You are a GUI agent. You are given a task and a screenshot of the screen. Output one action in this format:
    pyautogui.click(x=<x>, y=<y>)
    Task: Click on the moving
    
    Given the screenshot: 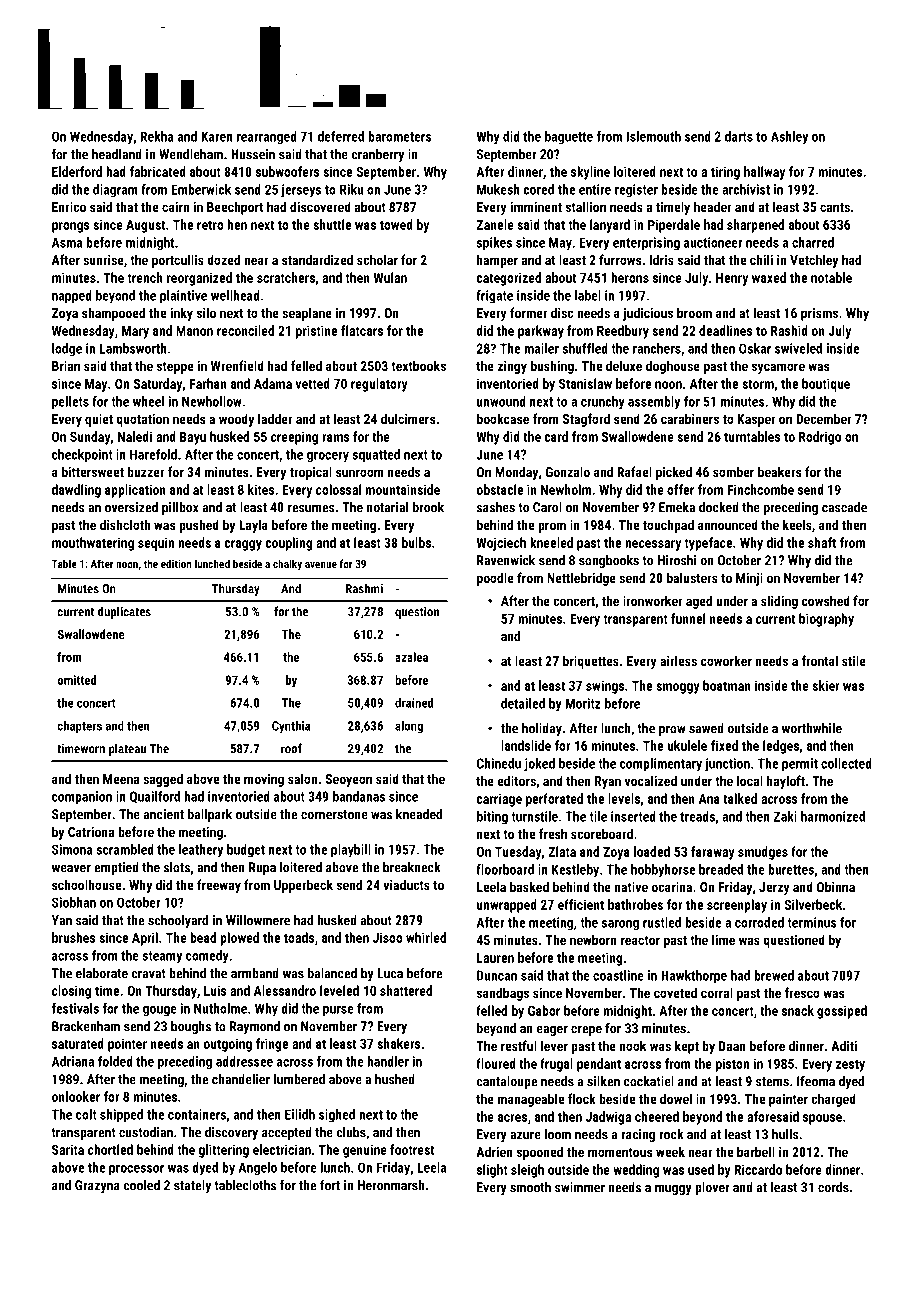 What is the action you would take?
    pyautogui.click(x=264, y=780)
